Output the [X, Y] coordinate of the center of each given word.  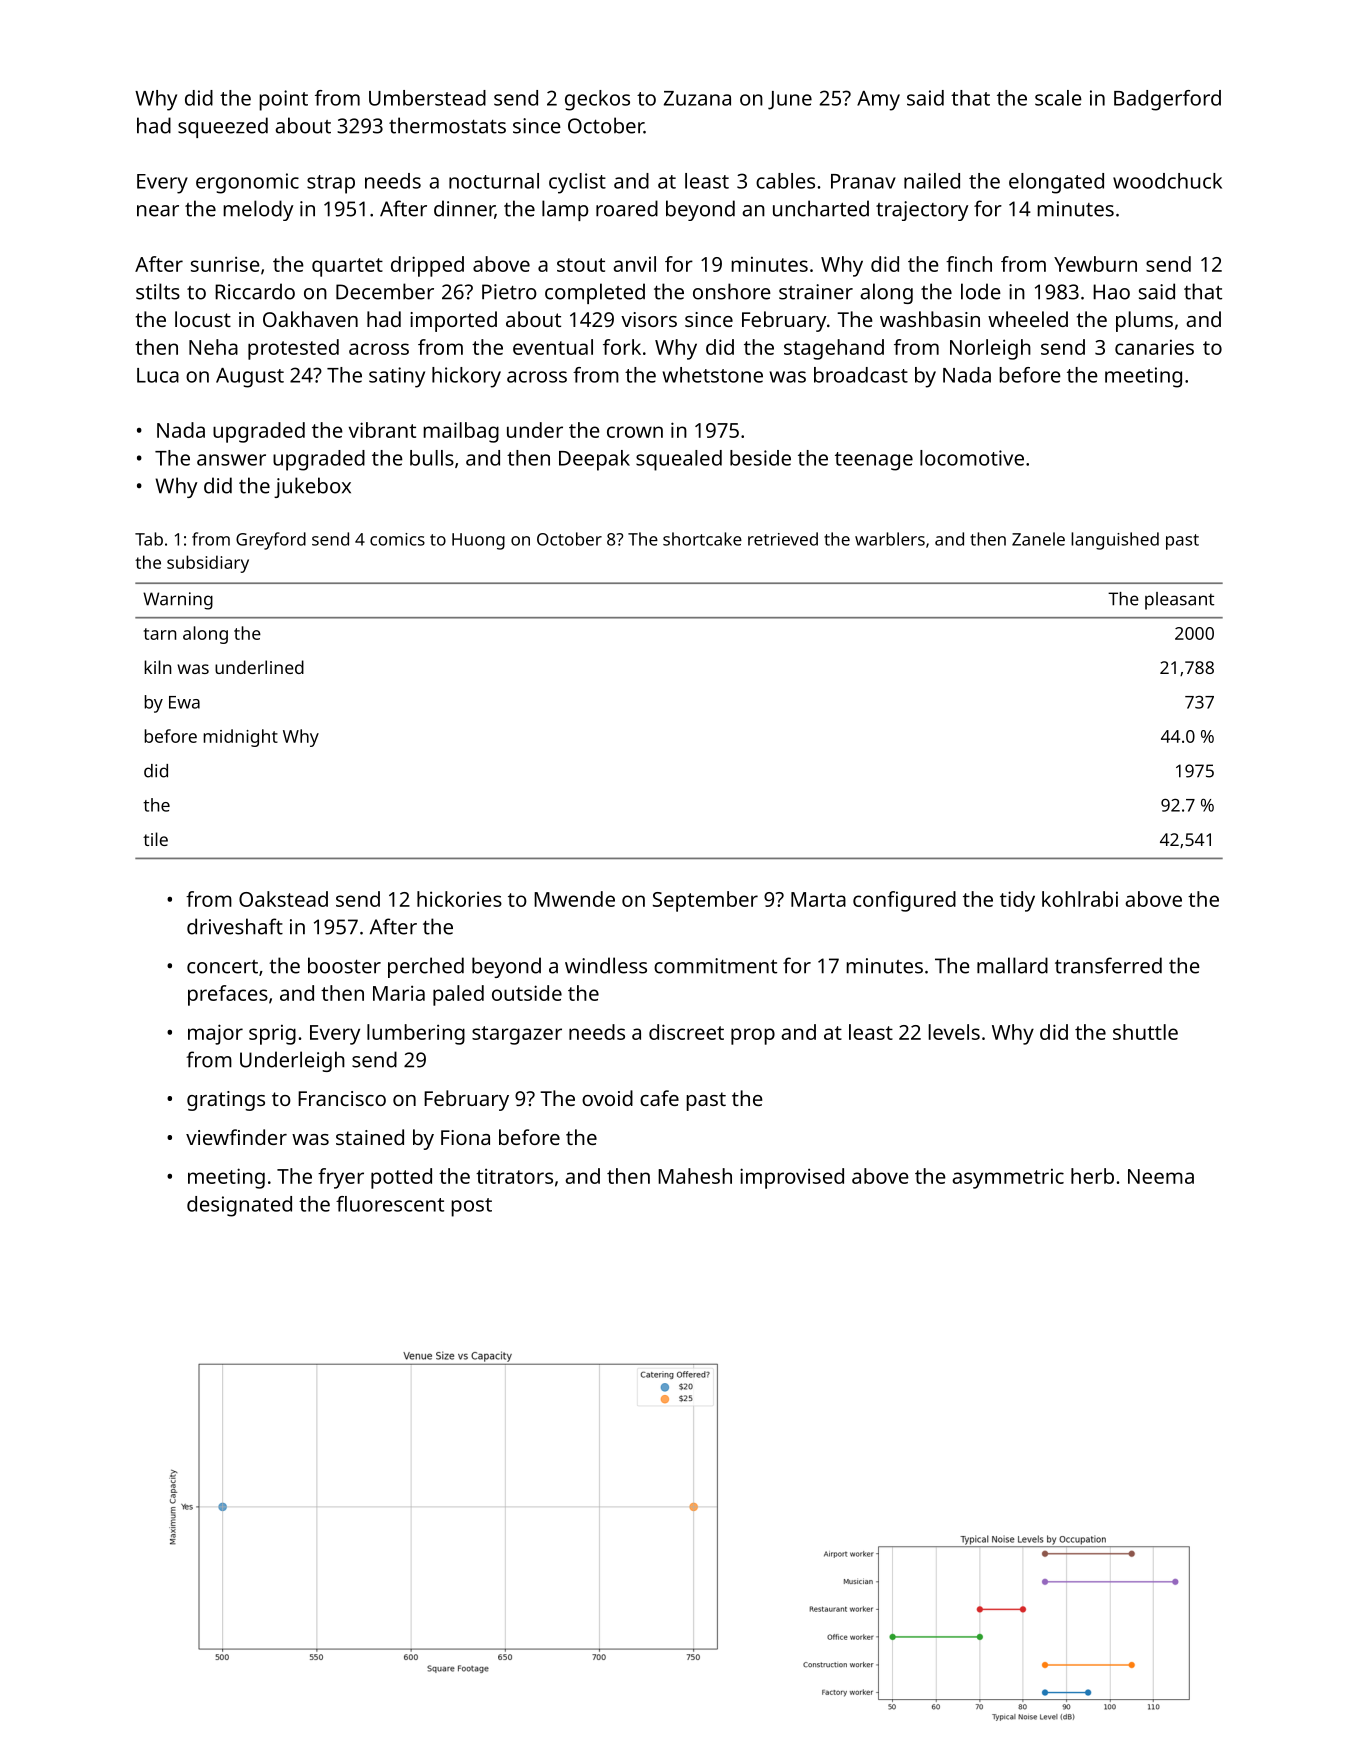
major [215, 1034]
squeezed [223, 127]
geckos [597, 100]
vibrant [382, 430]
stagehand [834, 349]
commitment [715, 966]
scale [1058, 98]
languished [1115, 541]
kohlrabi [1080, 899]
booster [344, 965]
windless [606, 965]
